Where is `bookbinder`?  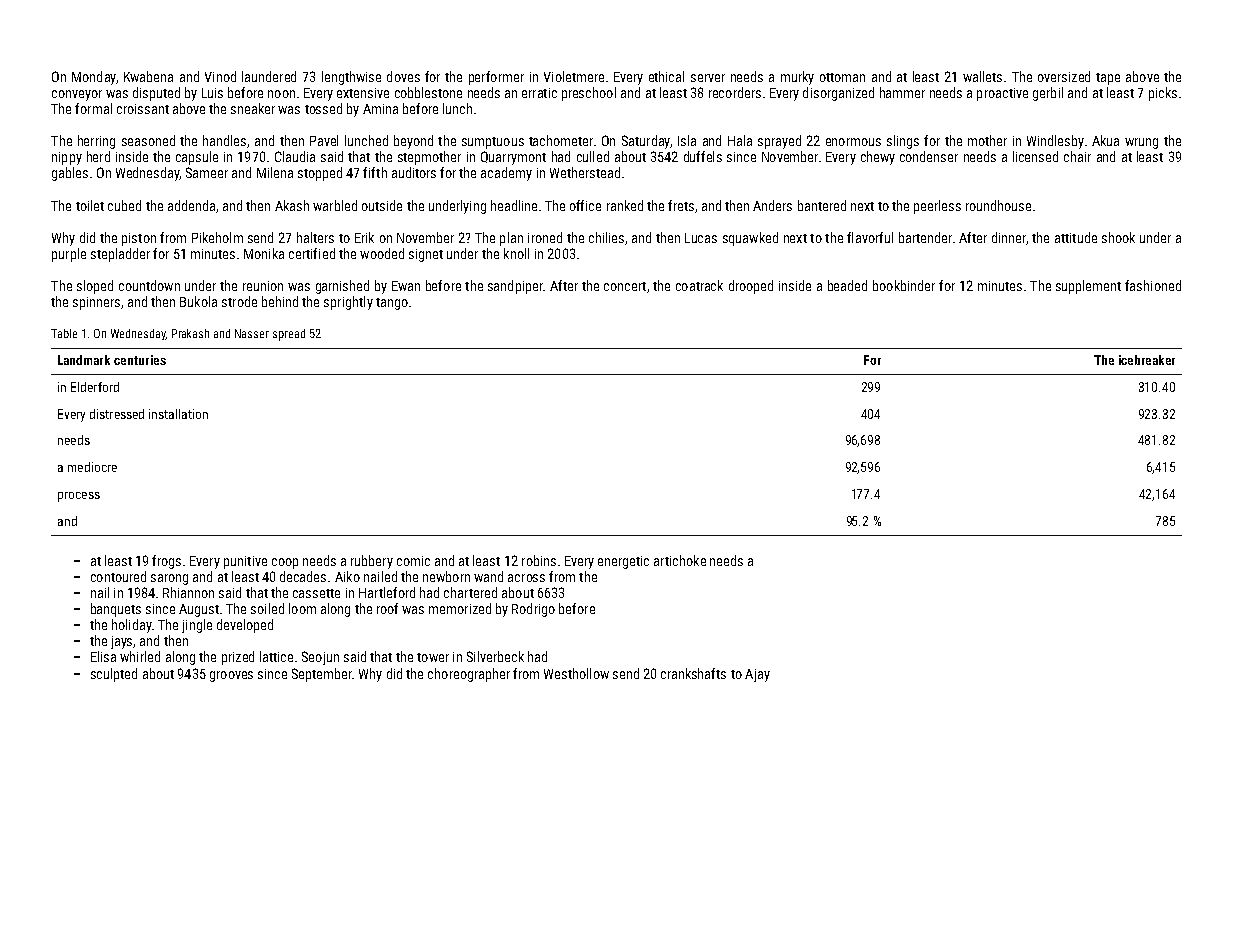
bookbinder is located at coordinates (904, 285).
